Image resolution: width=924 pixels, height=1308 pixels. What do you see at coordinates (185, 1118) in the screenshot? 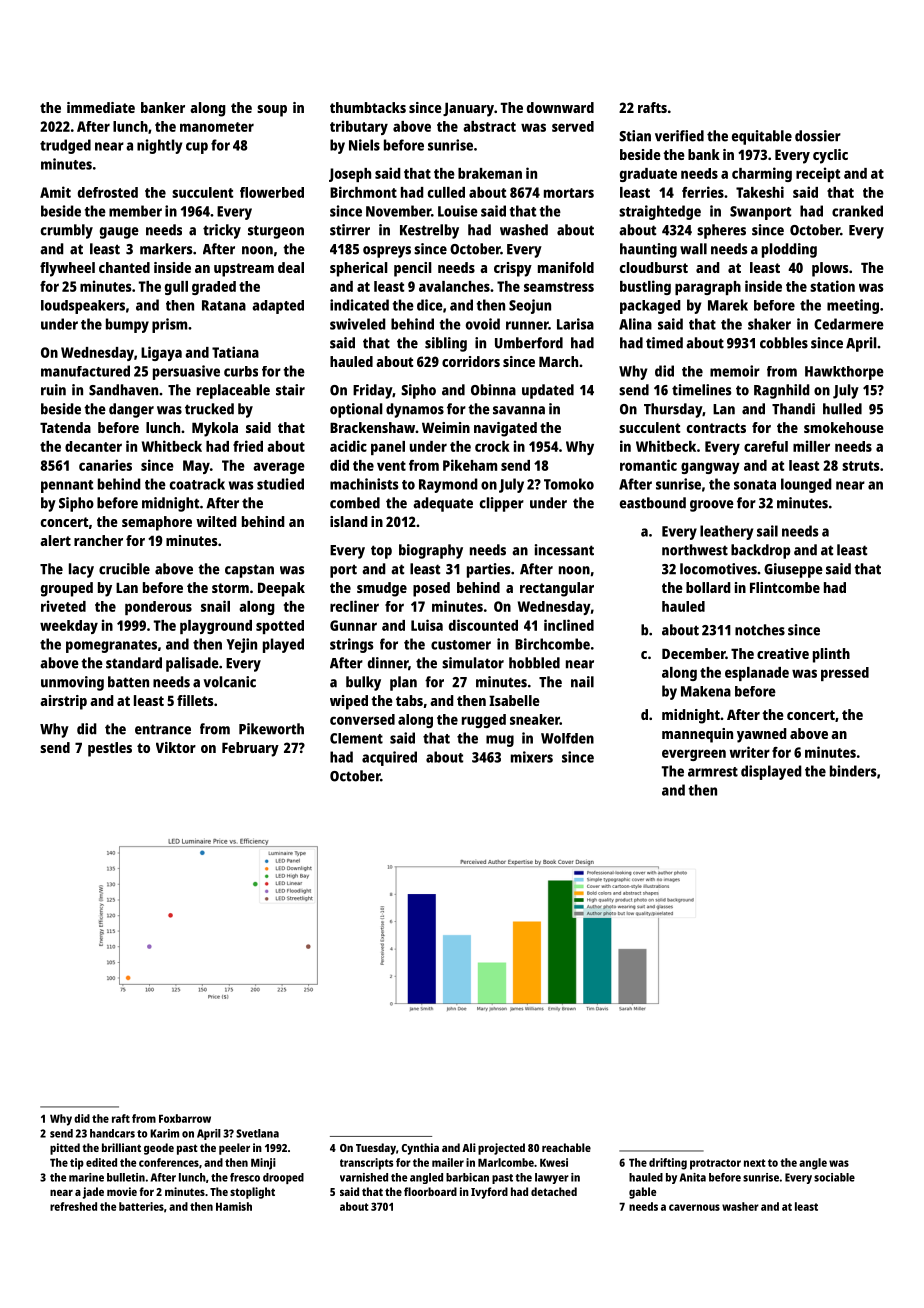
I see `Foxbarrow` at bounding box center [185, 1118].
